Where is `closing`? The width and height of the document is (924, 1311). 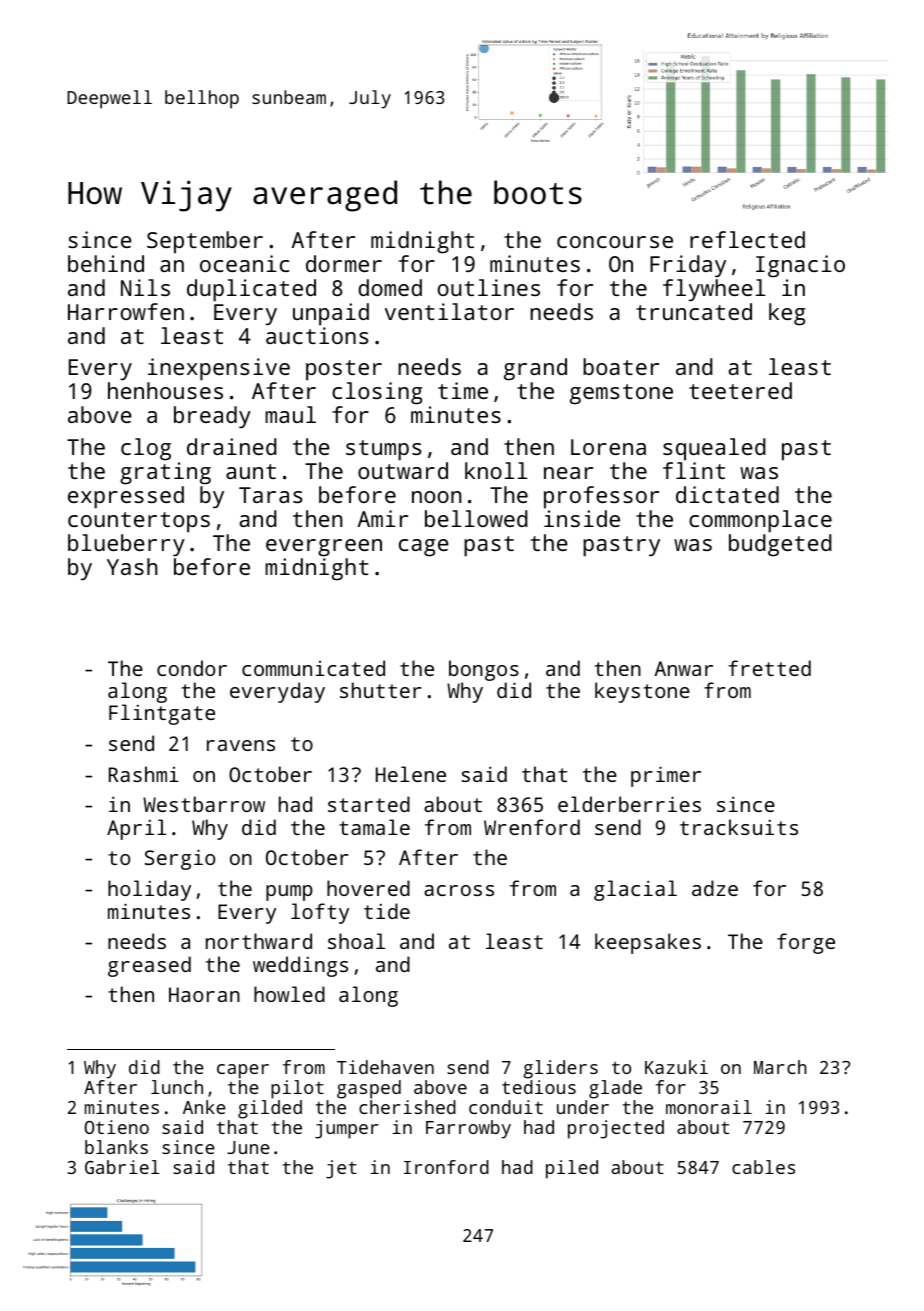
closing is located at coordinates (377, 393).
